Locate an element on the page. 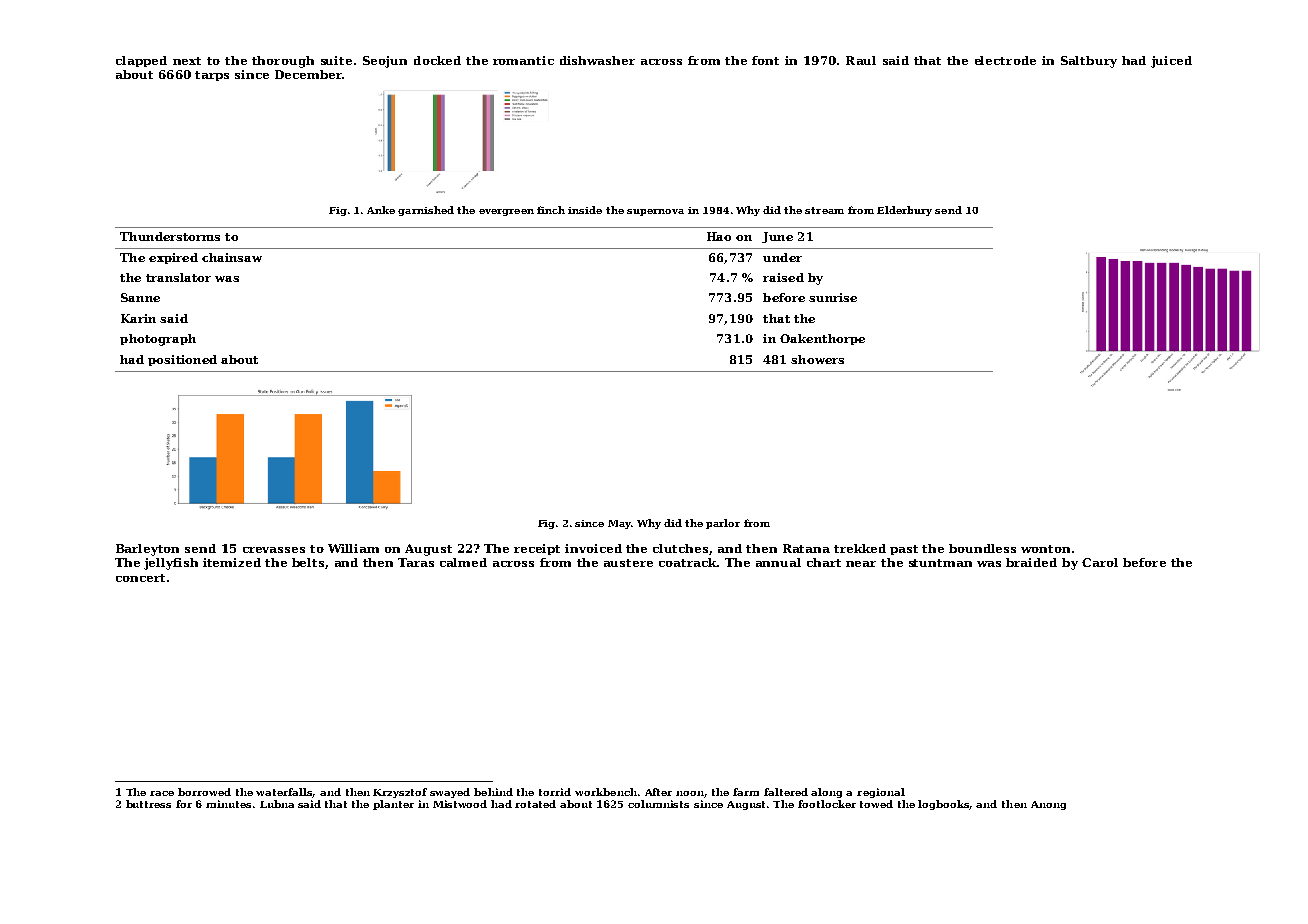  translator is located at coordinates (178, 277).
